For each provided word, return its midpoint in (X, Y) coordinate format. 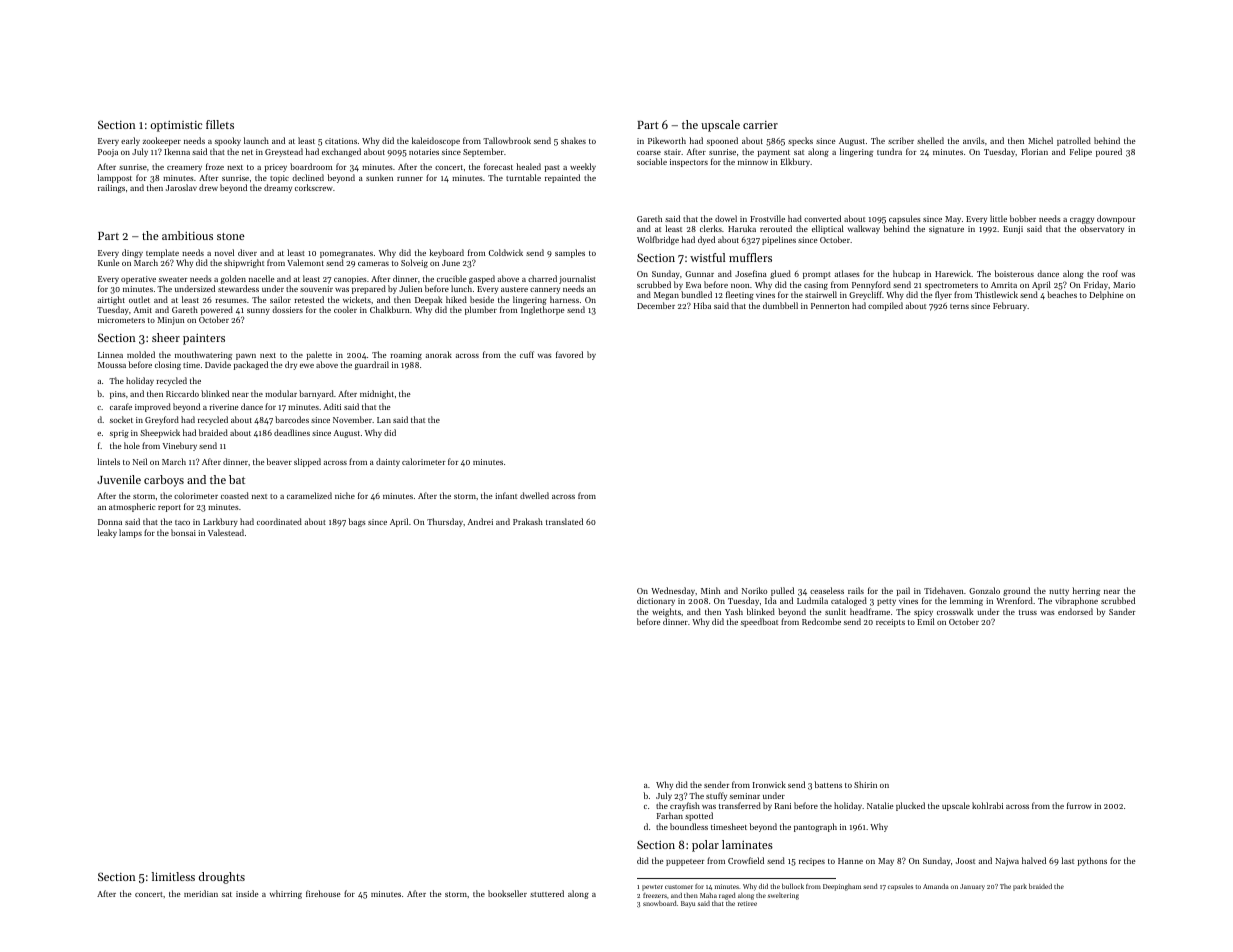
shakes (573, 140)
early (130, 141)
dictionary (656, 601)
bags (357, 522)
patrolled (1074, 141)
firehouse (323, 893)
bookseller (507, 893)
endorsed (1075, 611)
